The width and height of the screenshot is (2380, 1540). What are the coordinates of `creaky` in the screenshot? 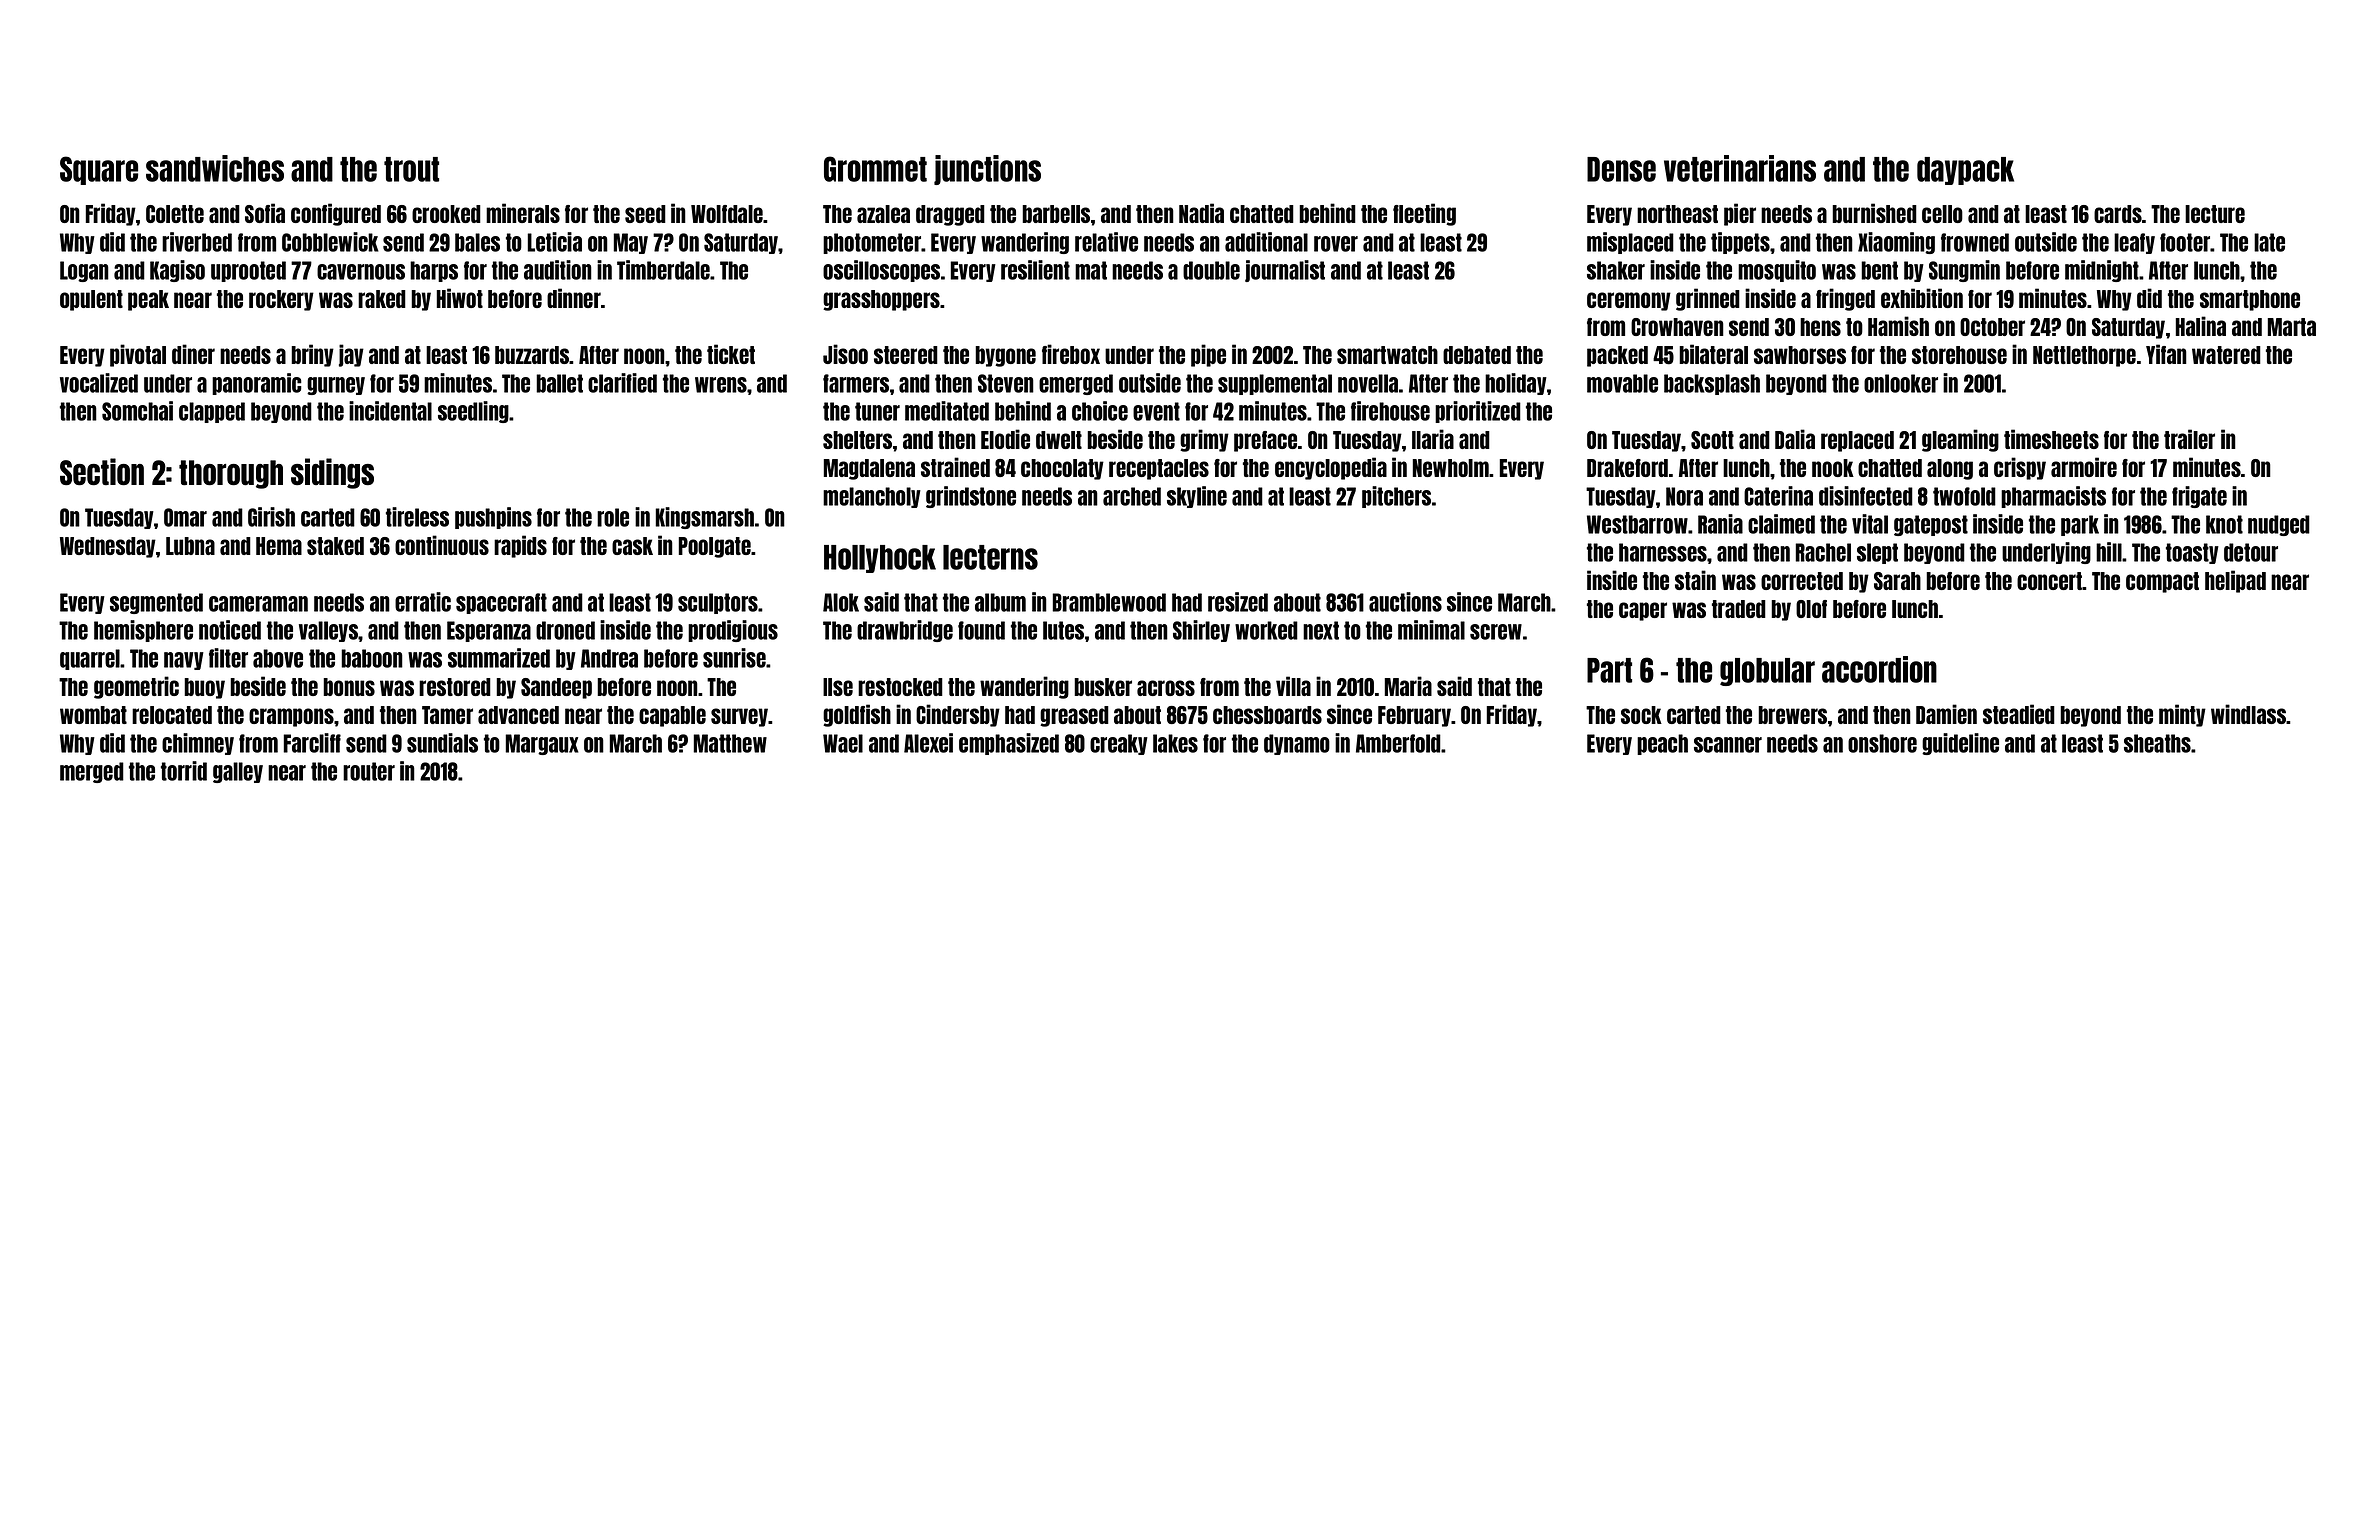 It's located at (1119, 744).
